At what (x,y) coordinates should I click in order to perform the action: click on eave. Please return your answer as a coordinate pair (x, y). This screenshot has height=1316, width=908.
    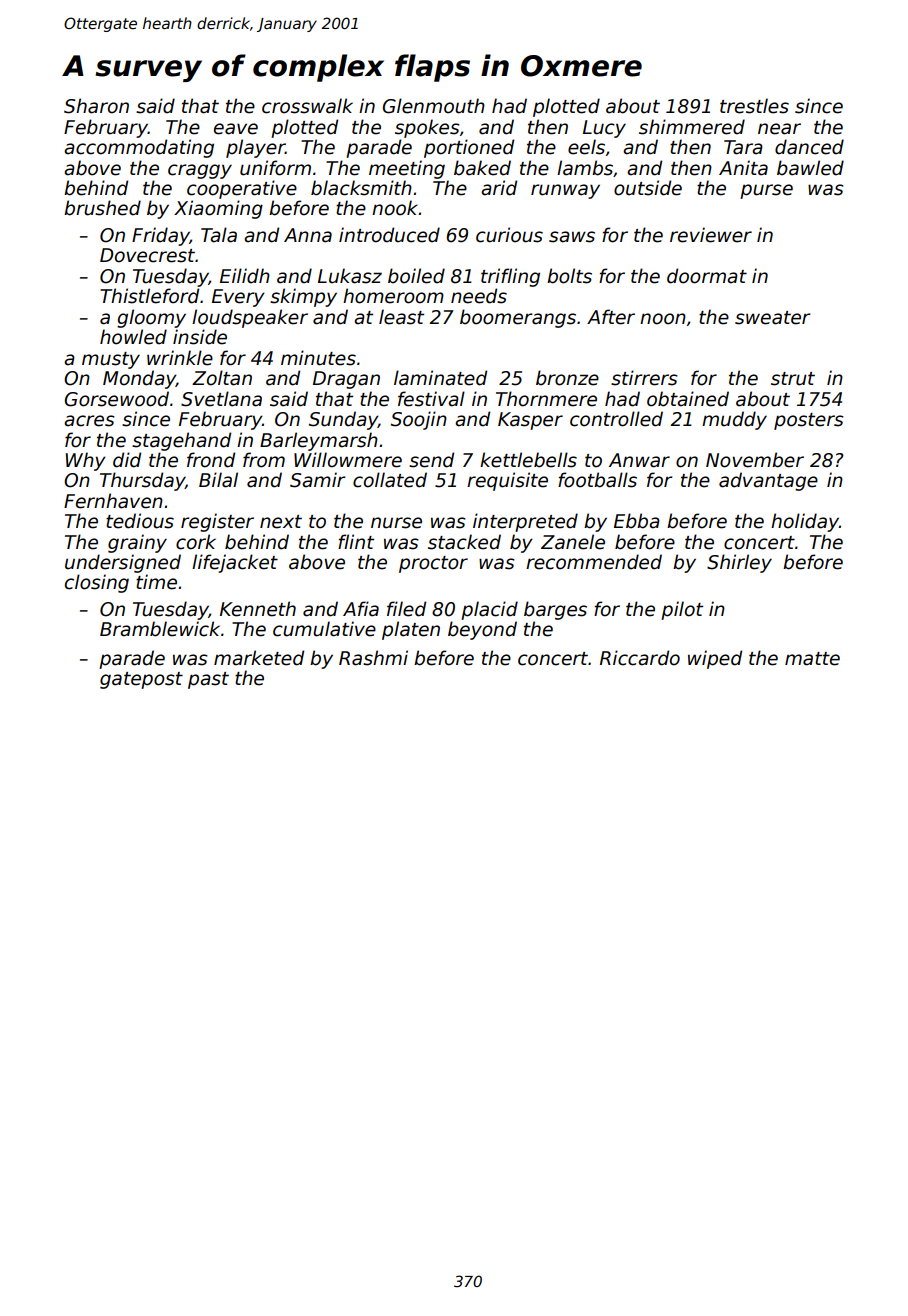
    Looking at the image, I should click on (236, 129).
